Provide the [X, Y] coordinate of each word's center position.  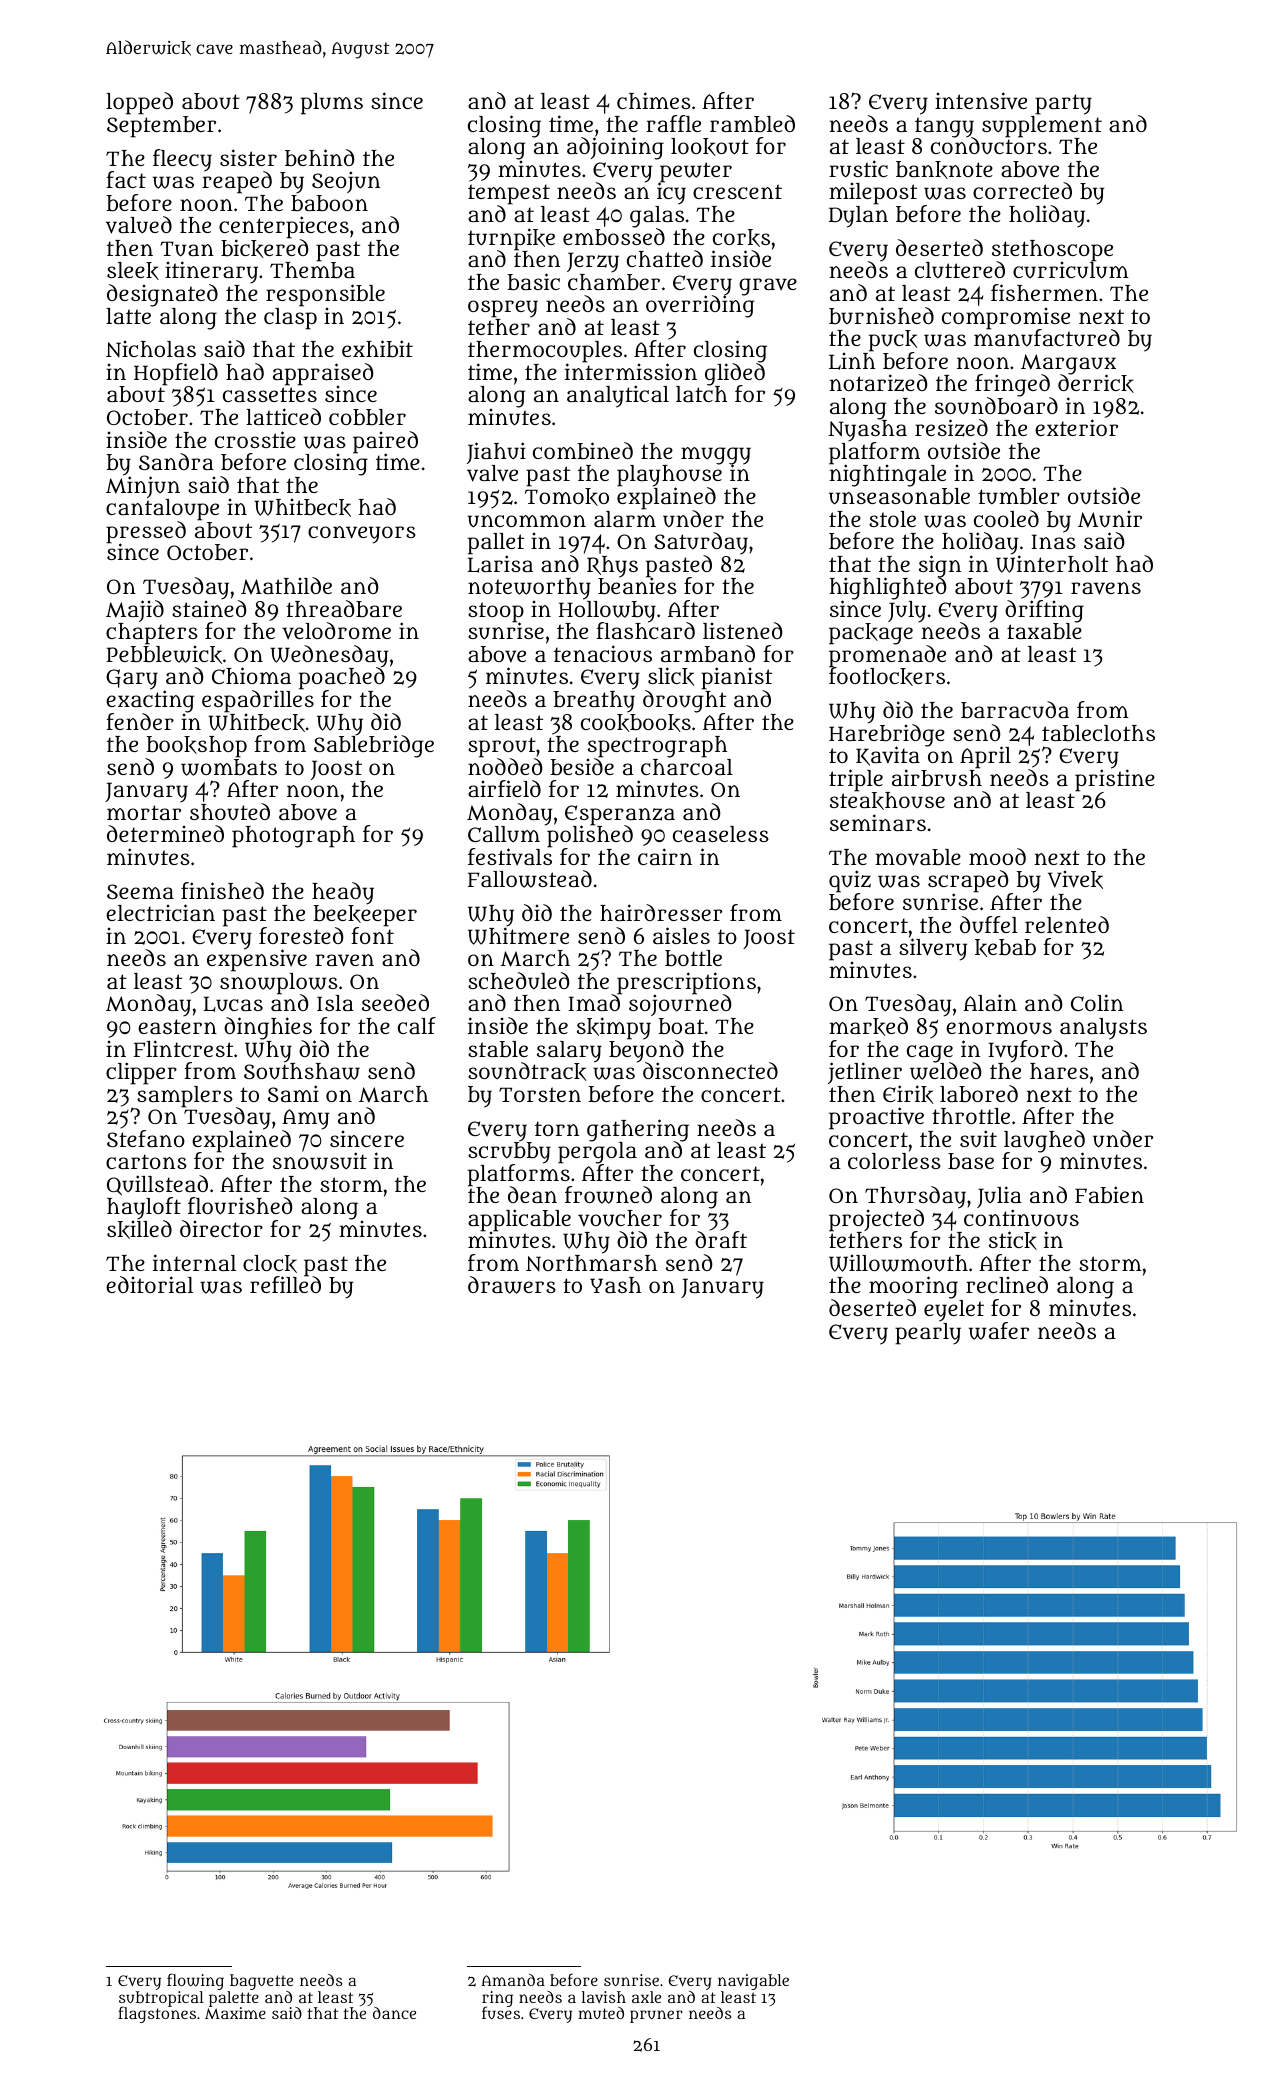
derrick [1096, 384]
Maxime [235, 2013]
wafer [999, 1331]
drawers [512, 1285]
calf [417, 1025]
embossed [614, 237]
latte [128, 316]
